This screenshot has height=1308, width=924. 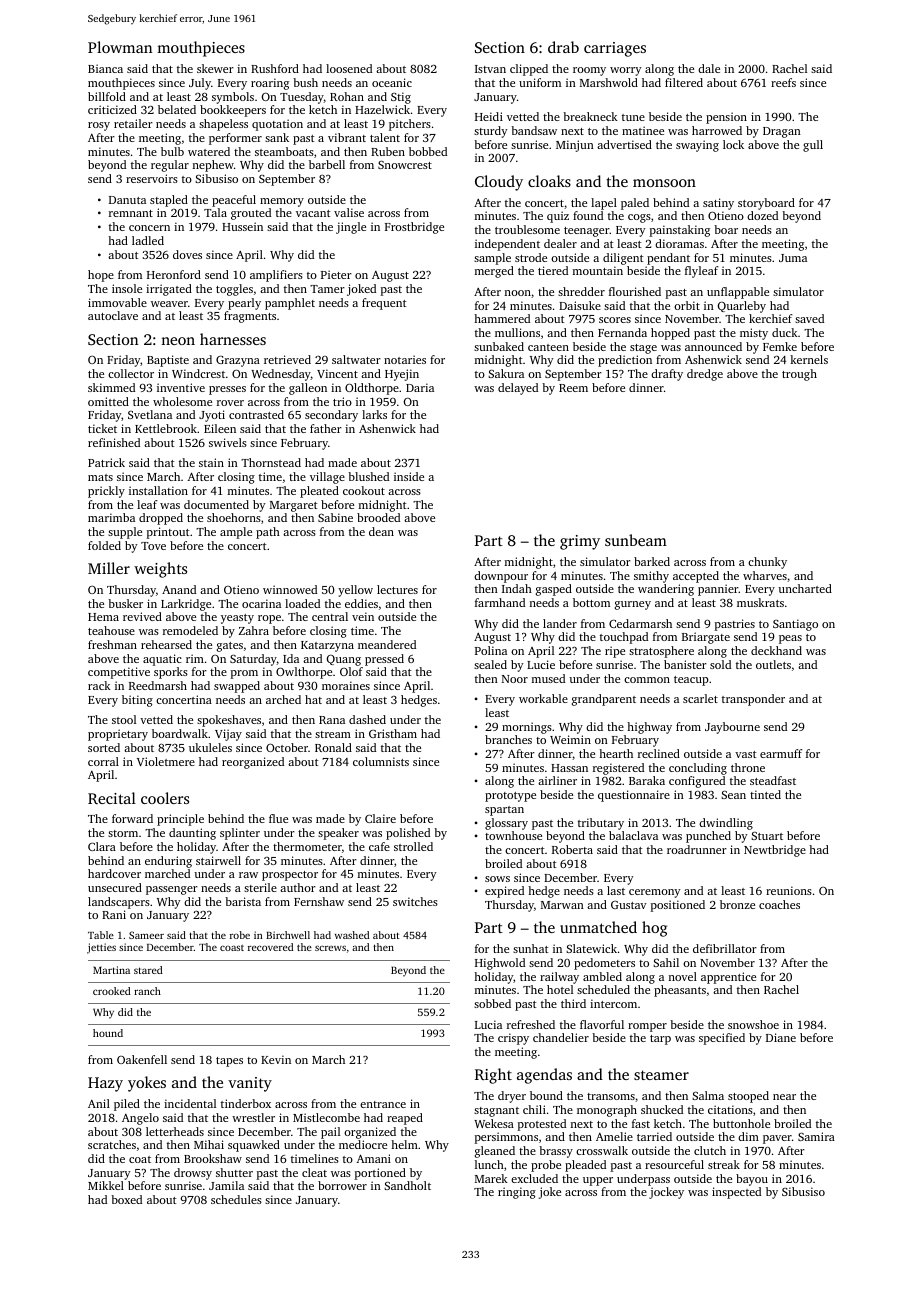 What do you see at coordinates (101, 276) in the screenshot?
I see `hope` at bounding box center [101, 276].
